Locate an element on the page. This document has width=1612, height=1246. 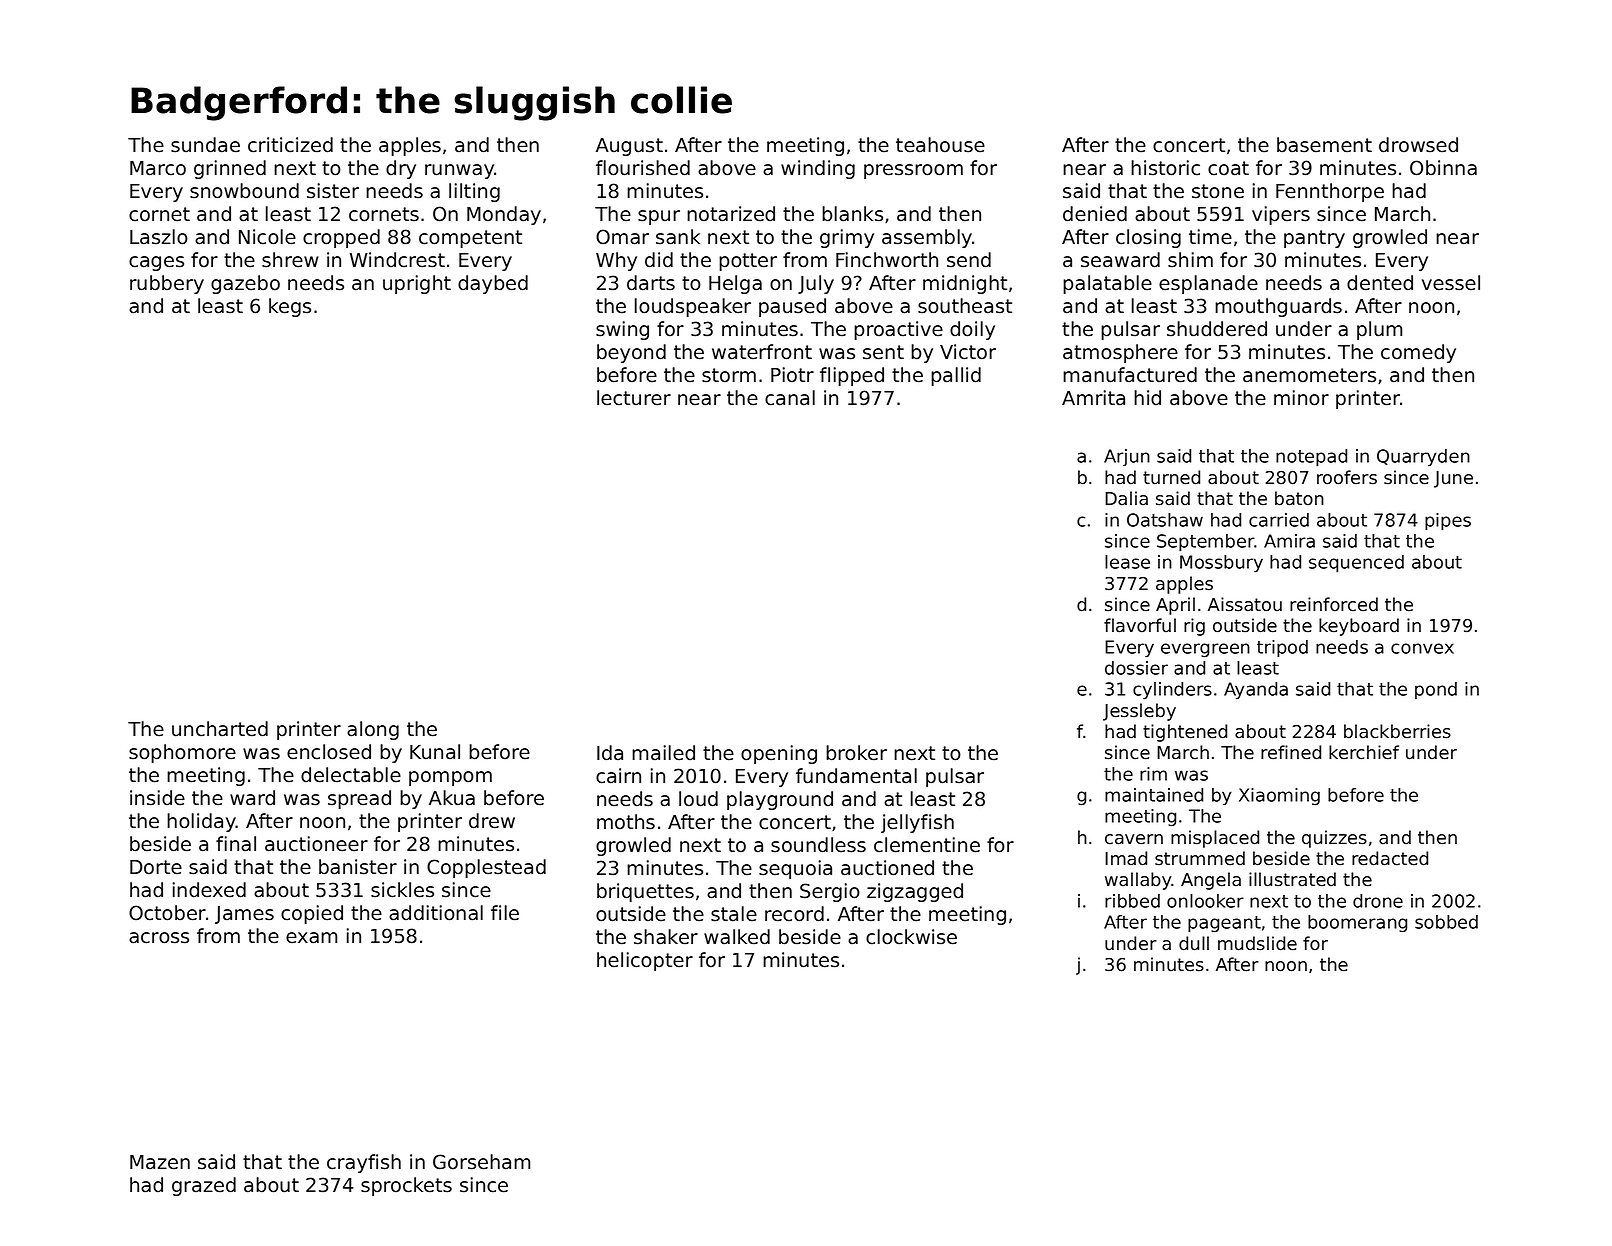
mudslide is located at coordinates (1257, 943).
